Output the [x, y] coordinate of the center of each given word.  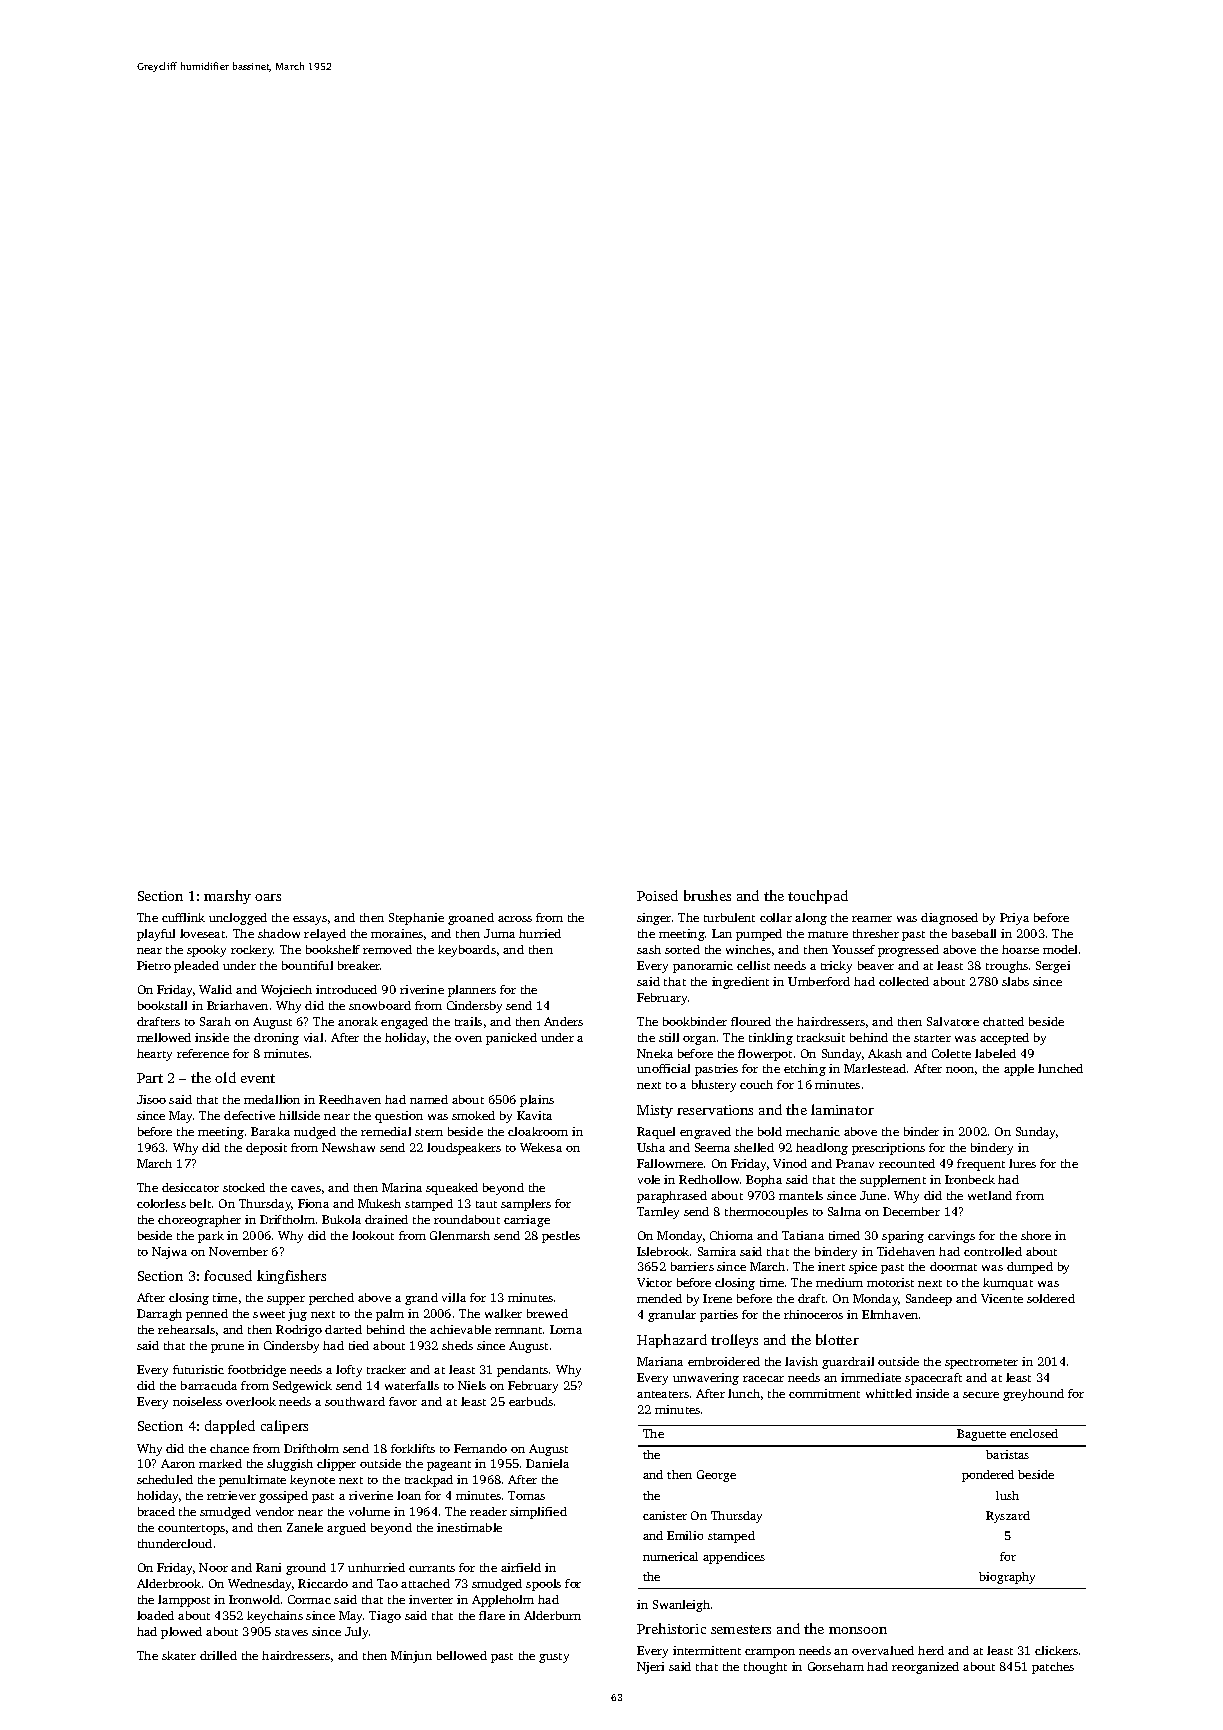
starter [932, 1038]
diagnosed [949, 919]
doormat [953, 1266]
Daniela [547, 1463]
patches [1053, 1668]
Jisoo [151, 1099]
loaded [155, 1615]
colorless [161, 1203]
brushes [707, 895]
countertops [191, 1530]
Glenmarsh [460, 1235]
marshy [227, 897]
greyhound [1033, 1395]
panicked [511, 1039]
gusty [554, 1658]
